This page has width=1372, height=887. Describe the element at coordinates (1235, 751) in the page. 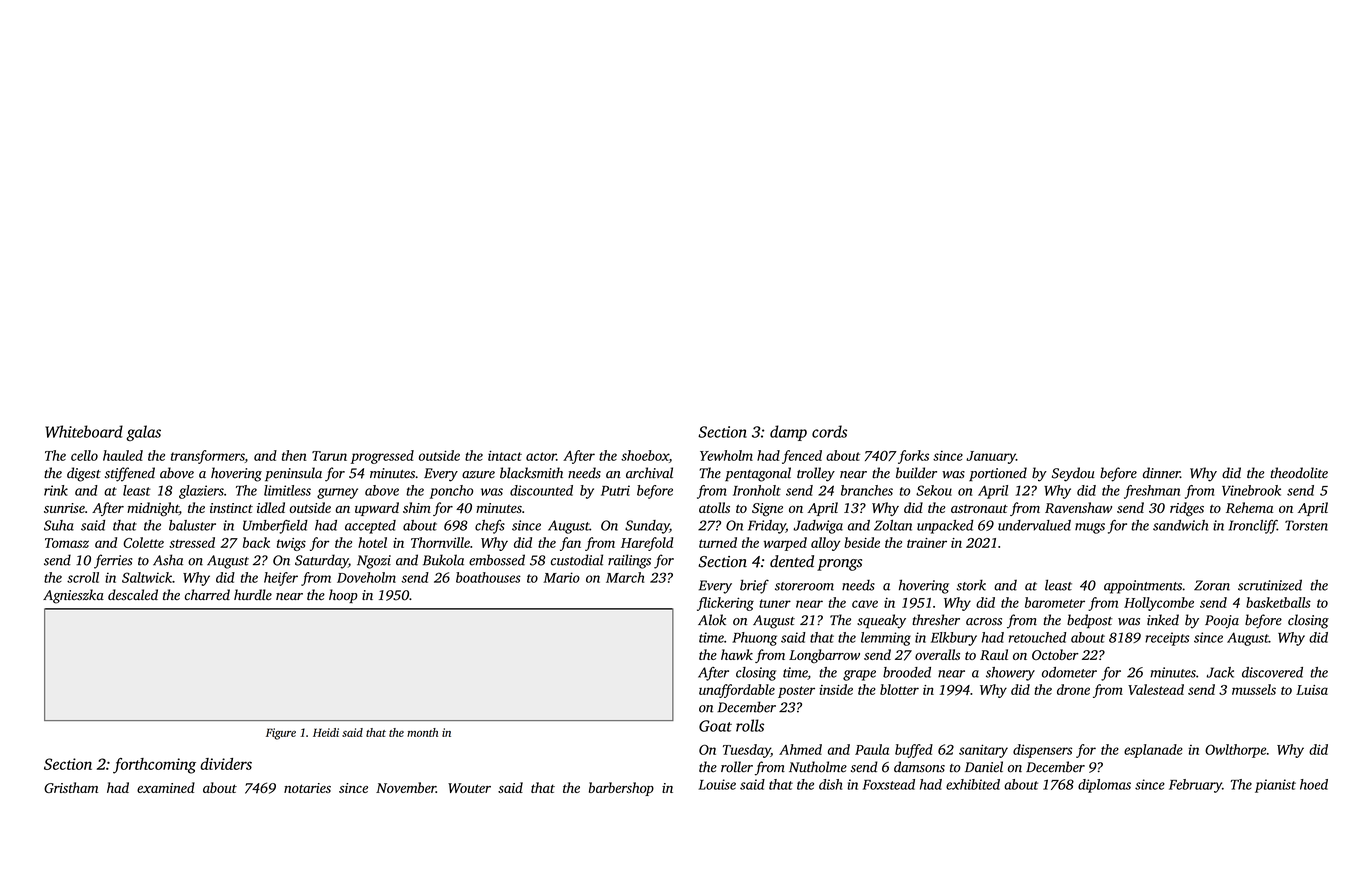

I see `Owlthorpe` at that location.
